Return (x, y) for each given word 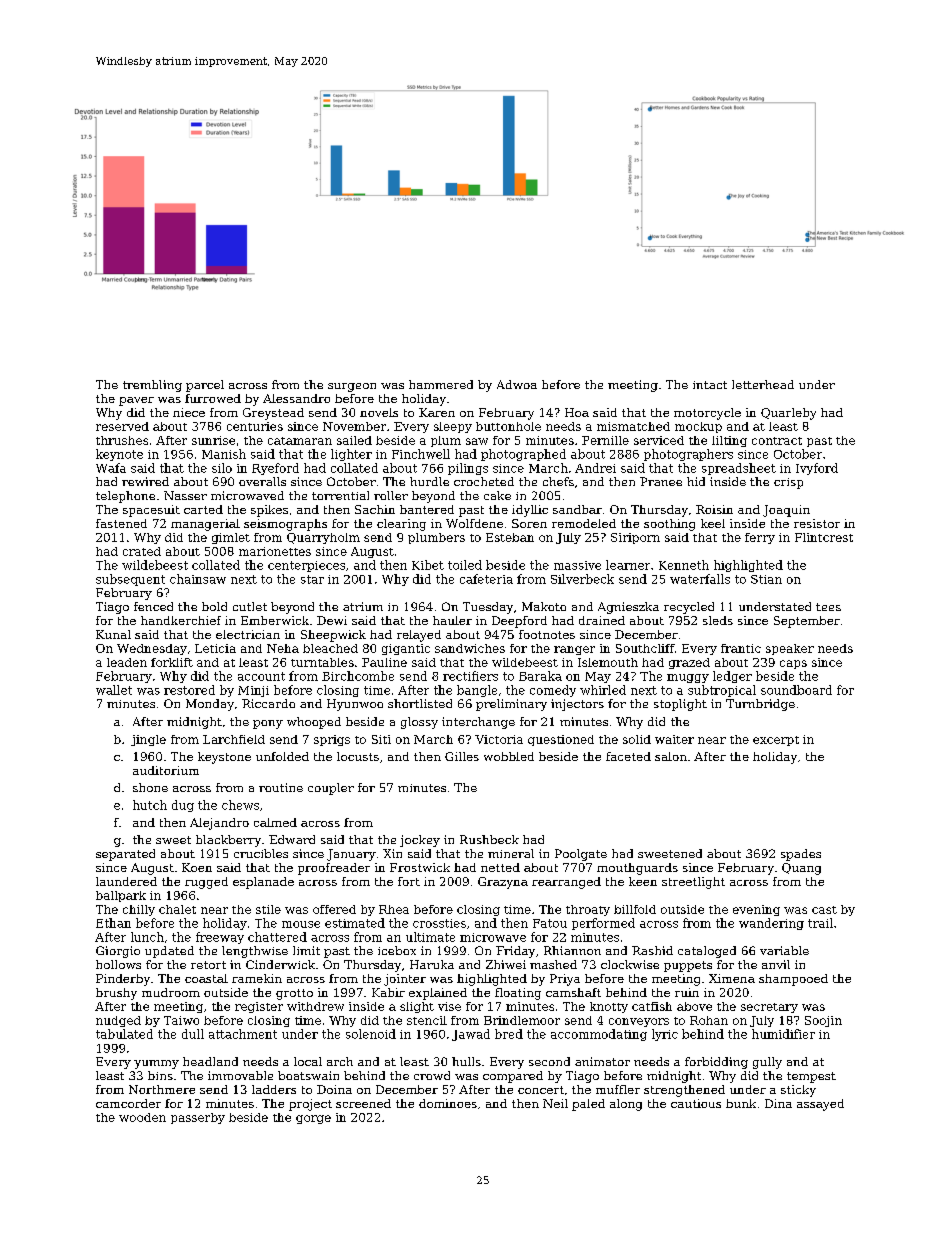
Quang (801, 869)
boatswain (308, 1075)
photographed (523, 455)
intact (710, 385)
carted (203, 509)
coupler (331, 789)
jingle (148, 740)
